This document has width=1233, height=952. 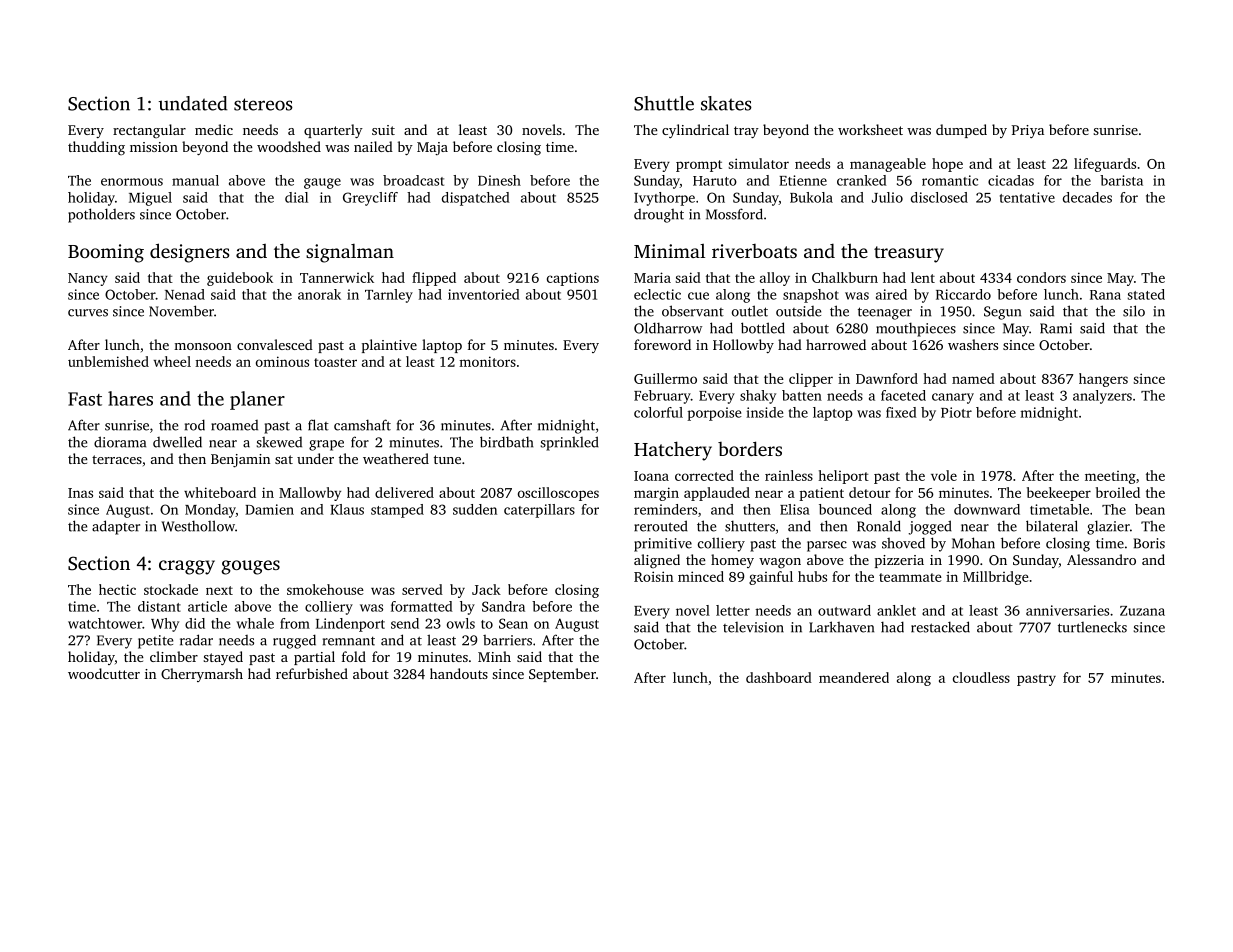 I want to click on unblemished, so click(x=108, y=361).
